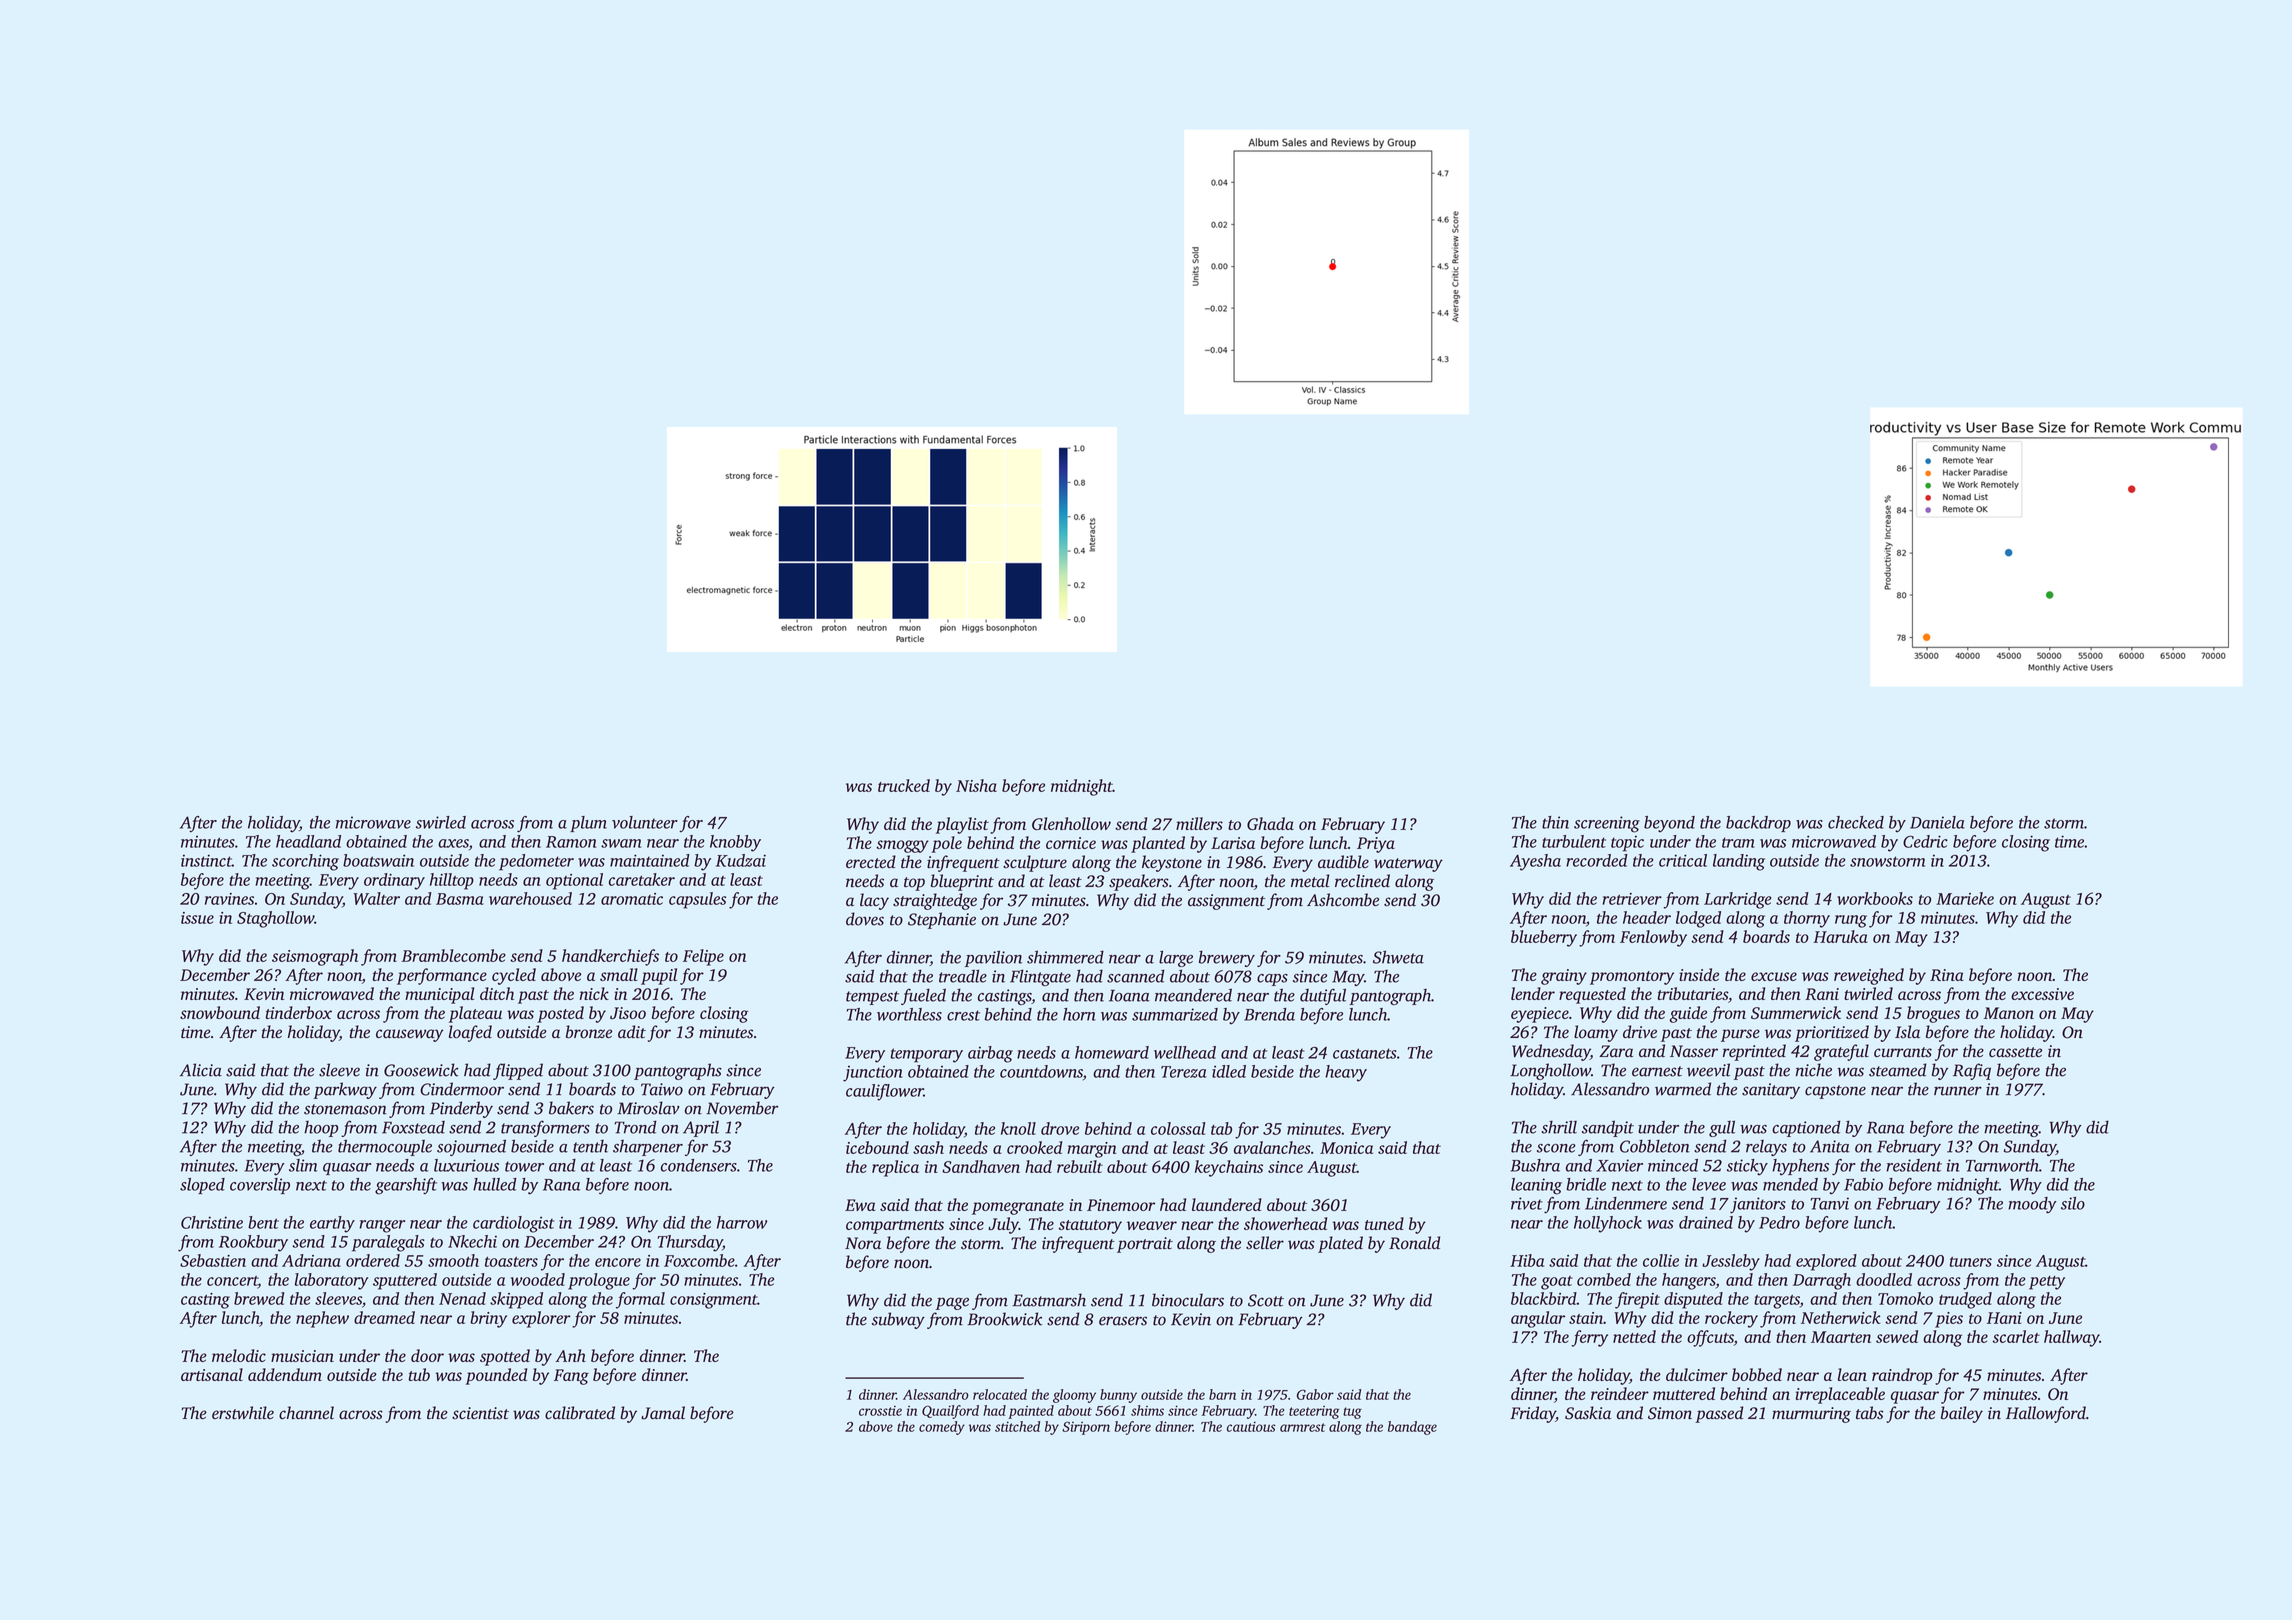  I want to click on statutory, so click(1090, 1227).
